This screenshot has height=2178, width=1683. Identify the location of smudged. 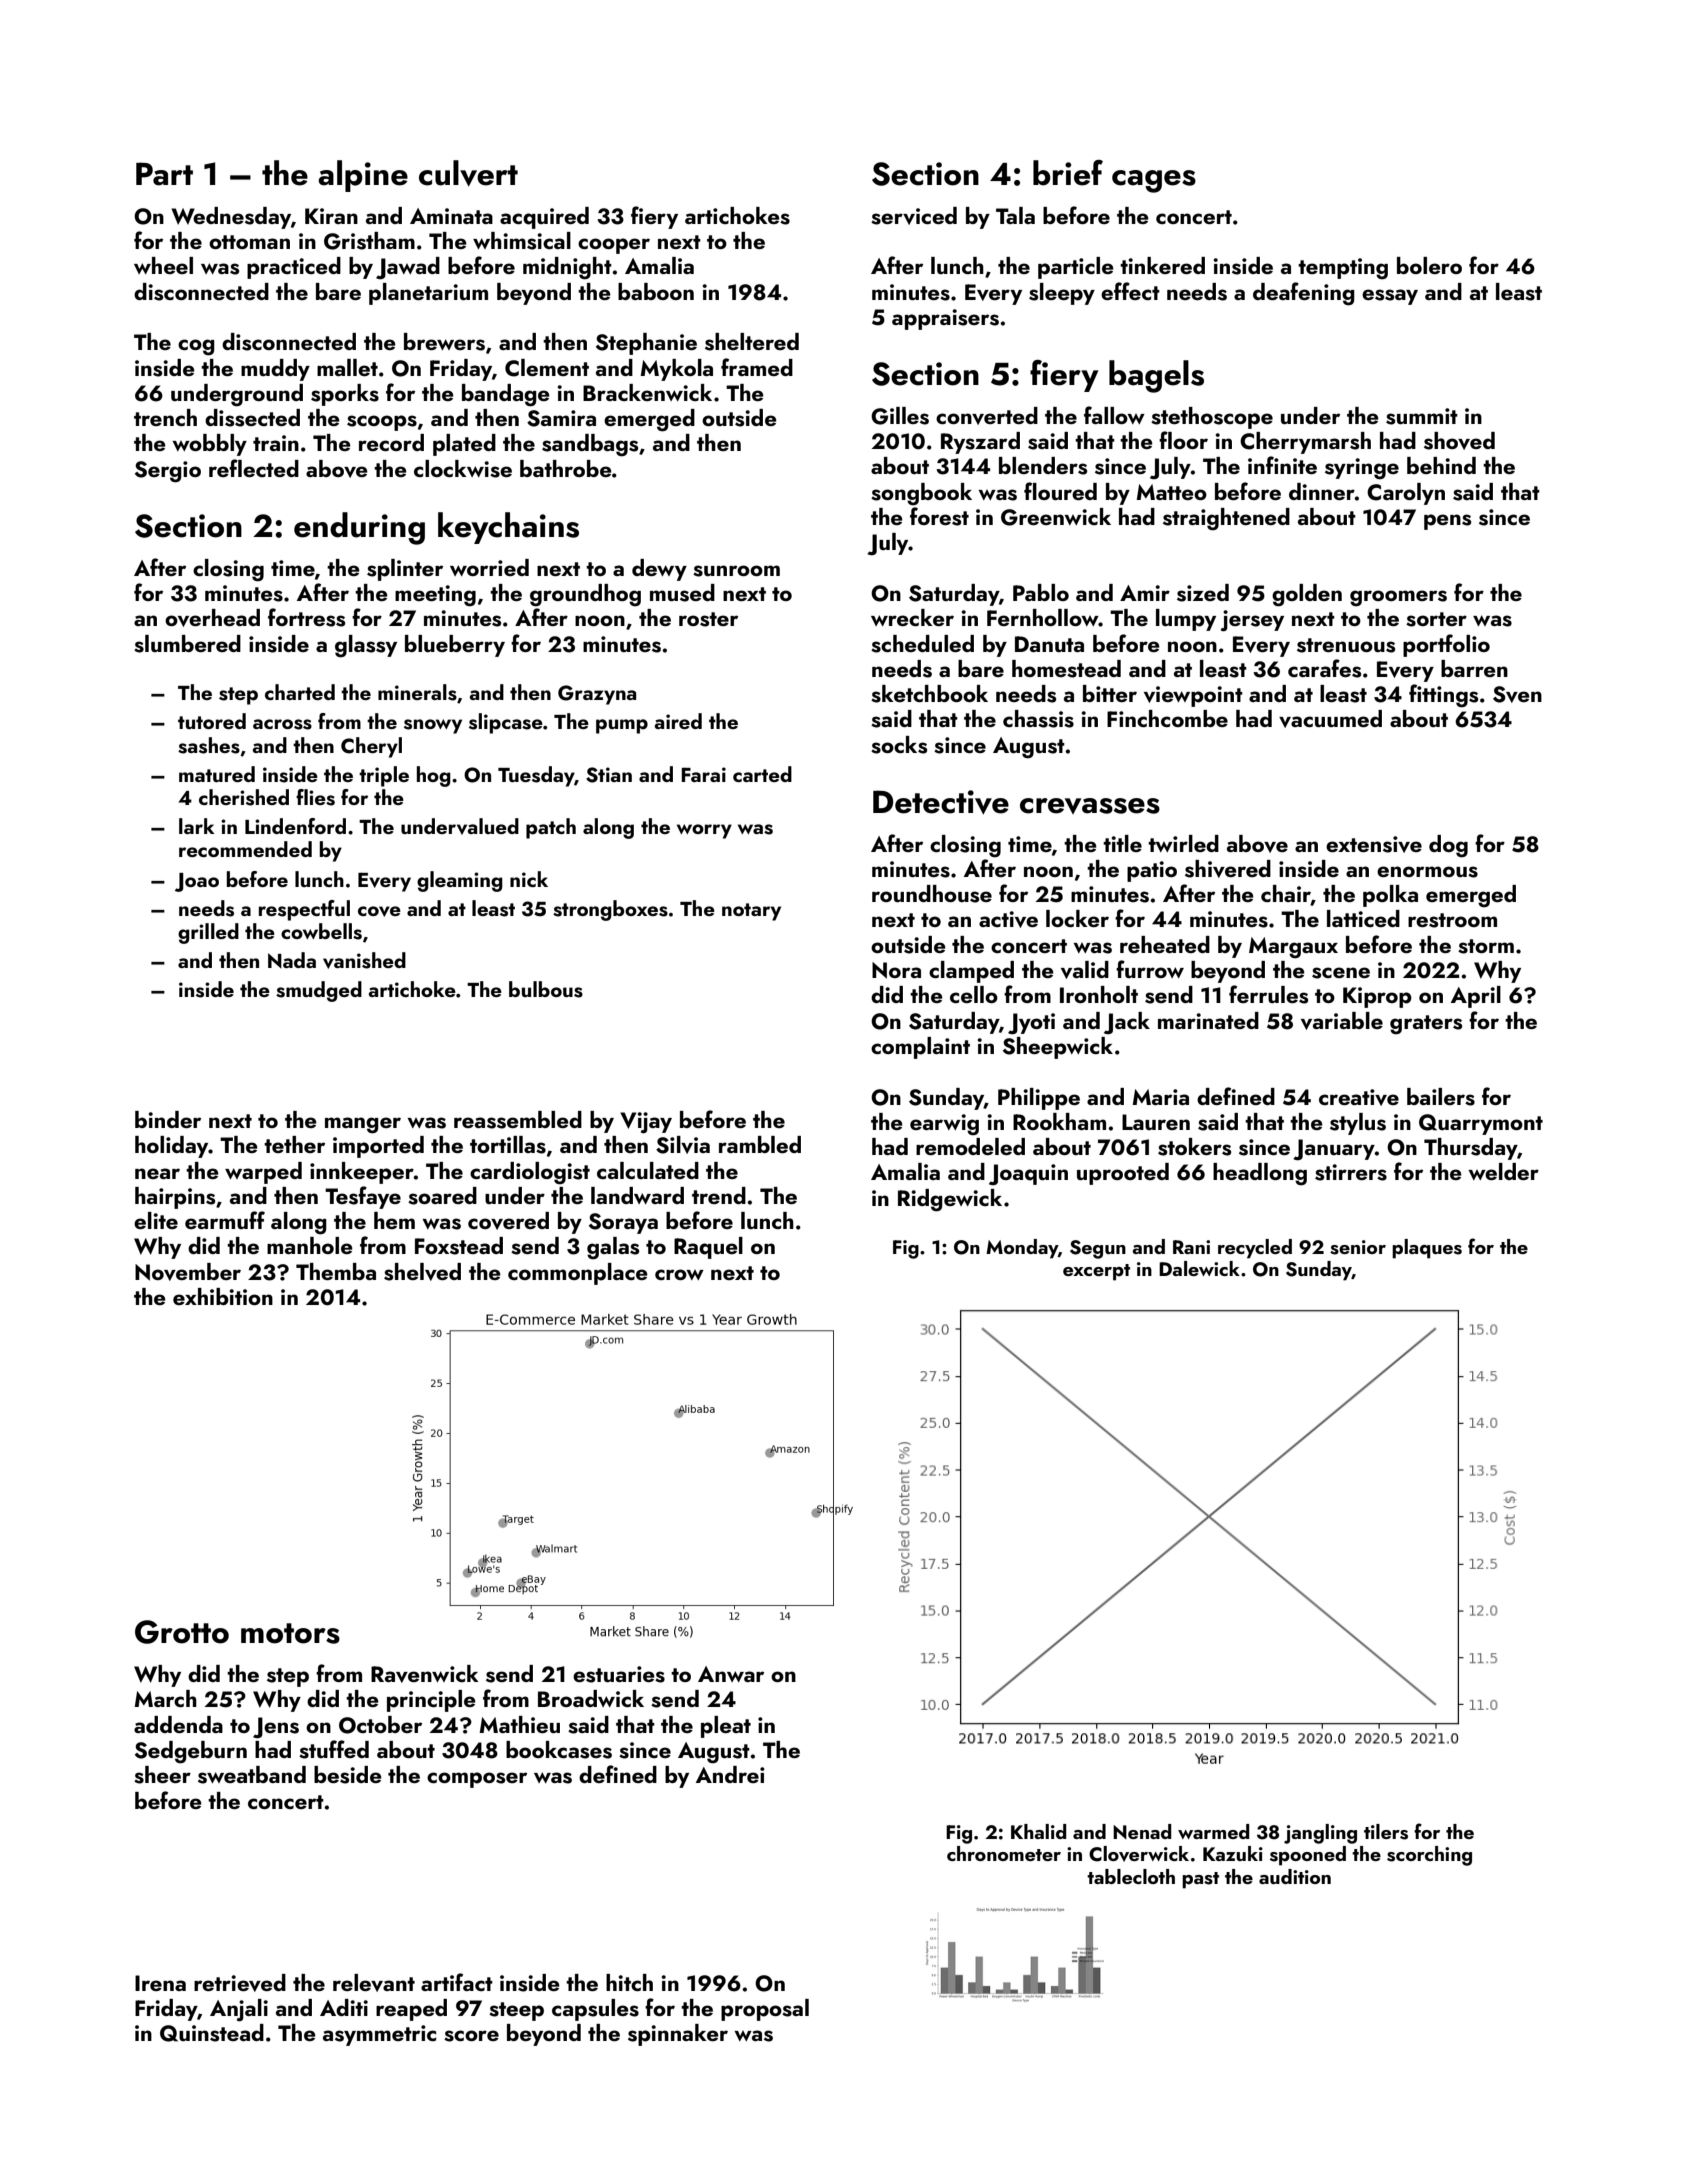
(319, 991).
